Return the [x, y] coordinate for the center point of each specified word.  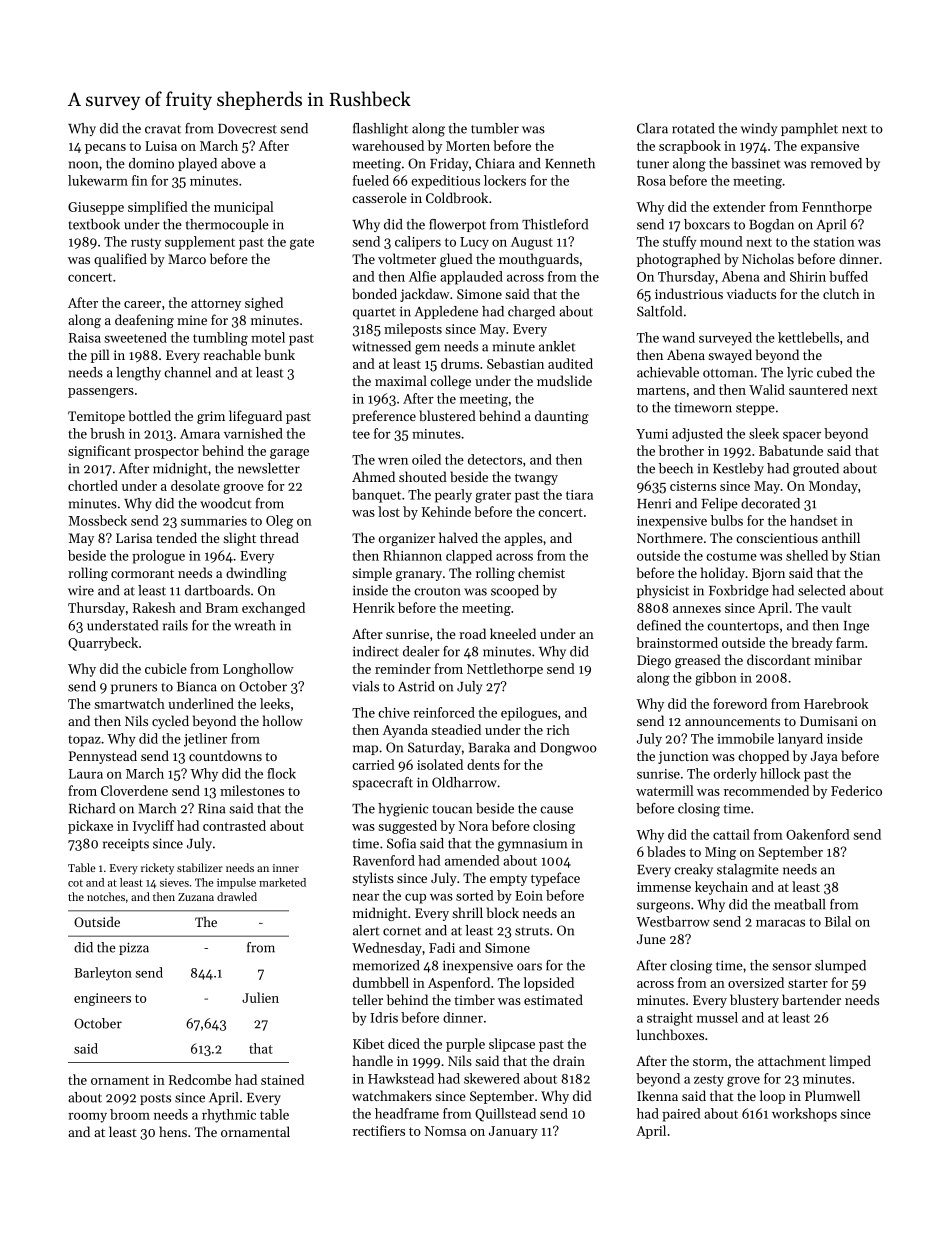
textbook [94, 224]
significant [99, 452]
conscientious [777, 538]
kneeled [513, 633]
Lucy [474, 243]
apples [523, 539]
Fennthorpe [837, 208]
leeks [275, 703]
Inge [856, 627]
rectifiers [379, 1130]
